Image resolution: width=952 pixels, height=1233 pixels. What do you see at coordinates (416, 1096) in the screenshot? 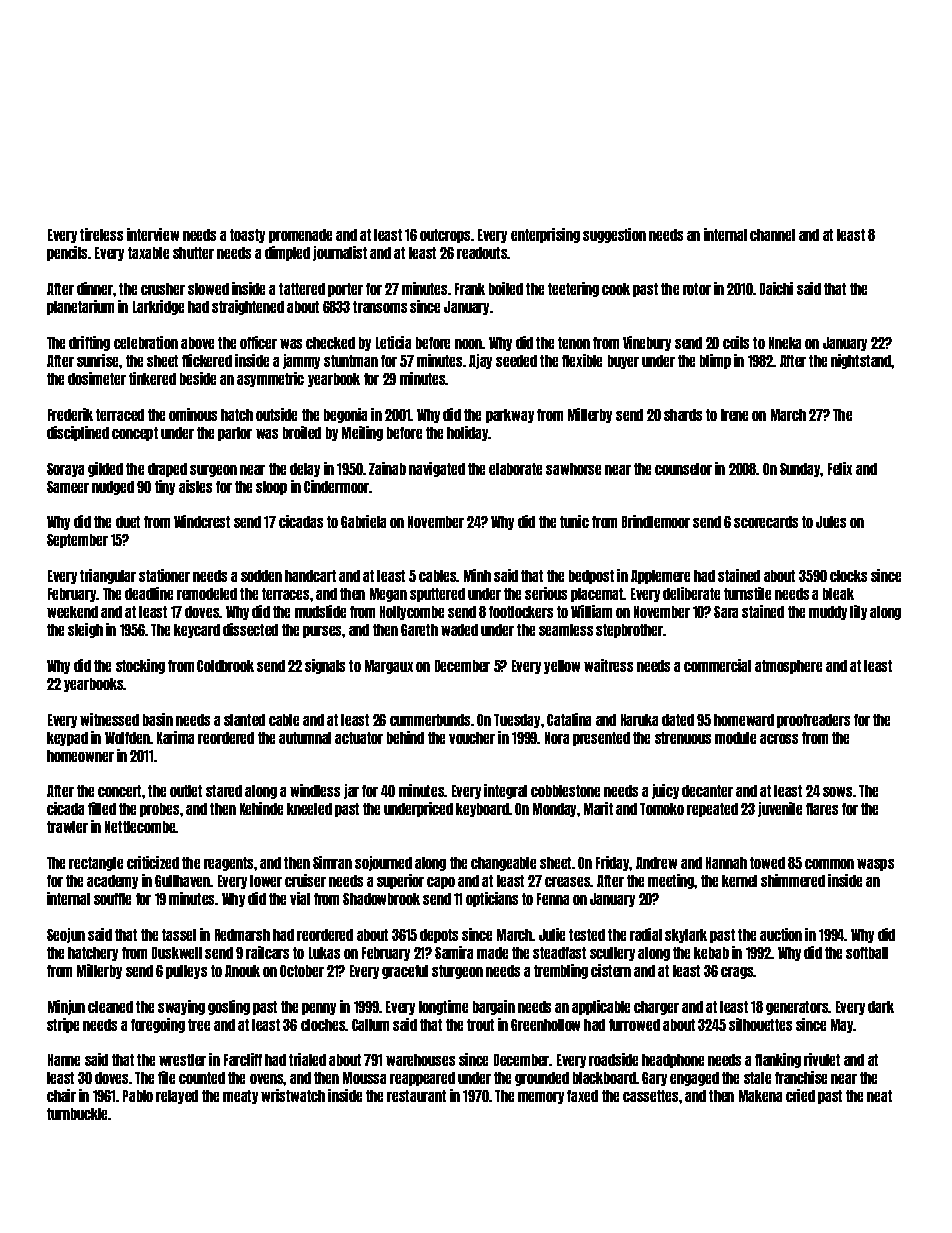
I see `restaurant` at bounding box center [416, 1096].
